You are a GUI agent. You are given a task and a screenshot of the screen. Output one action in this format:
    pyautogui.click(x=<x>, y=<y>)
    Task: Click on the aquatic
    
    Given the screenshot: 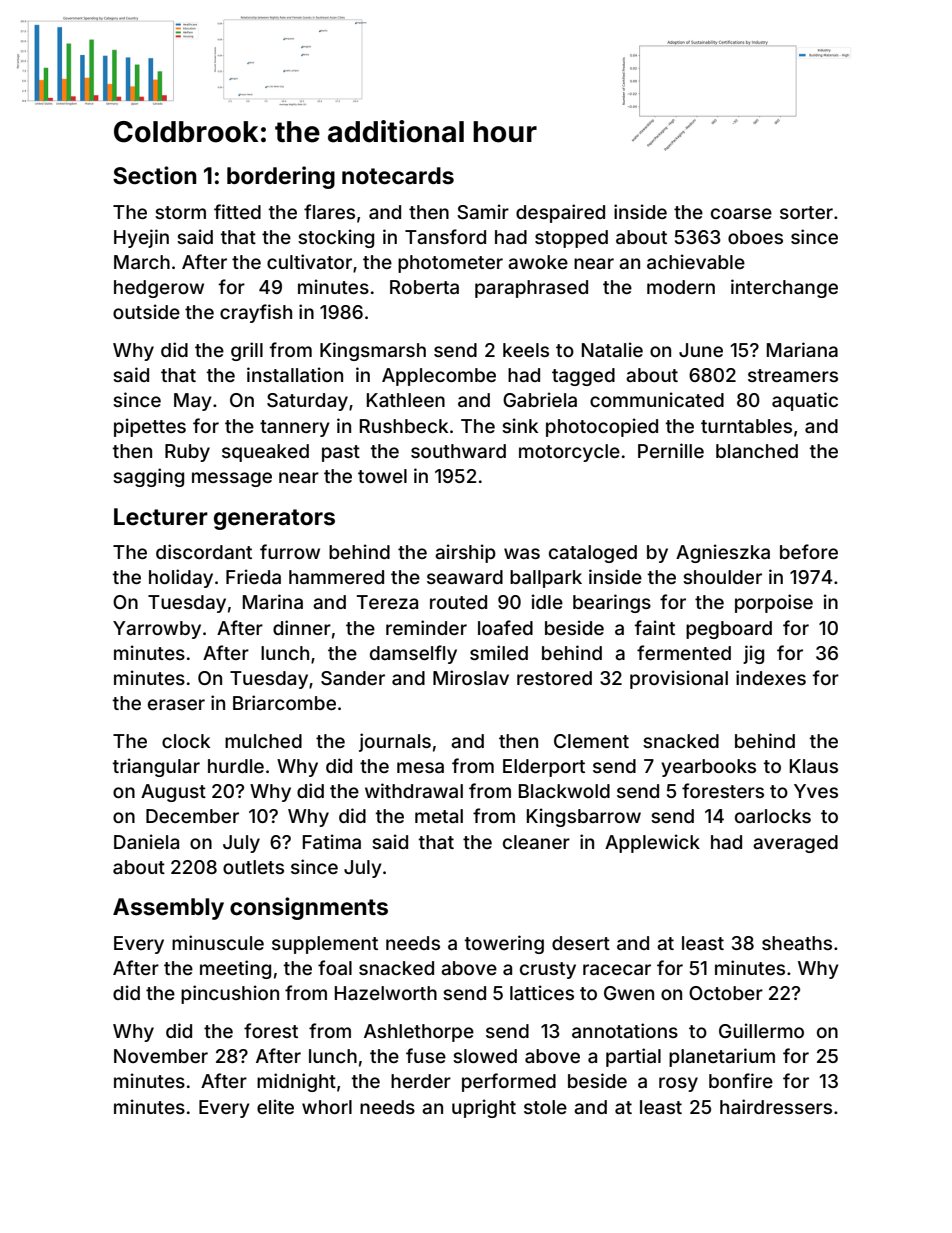 What is the action you would take?
    pyautogui.click(x=805, y=401)
